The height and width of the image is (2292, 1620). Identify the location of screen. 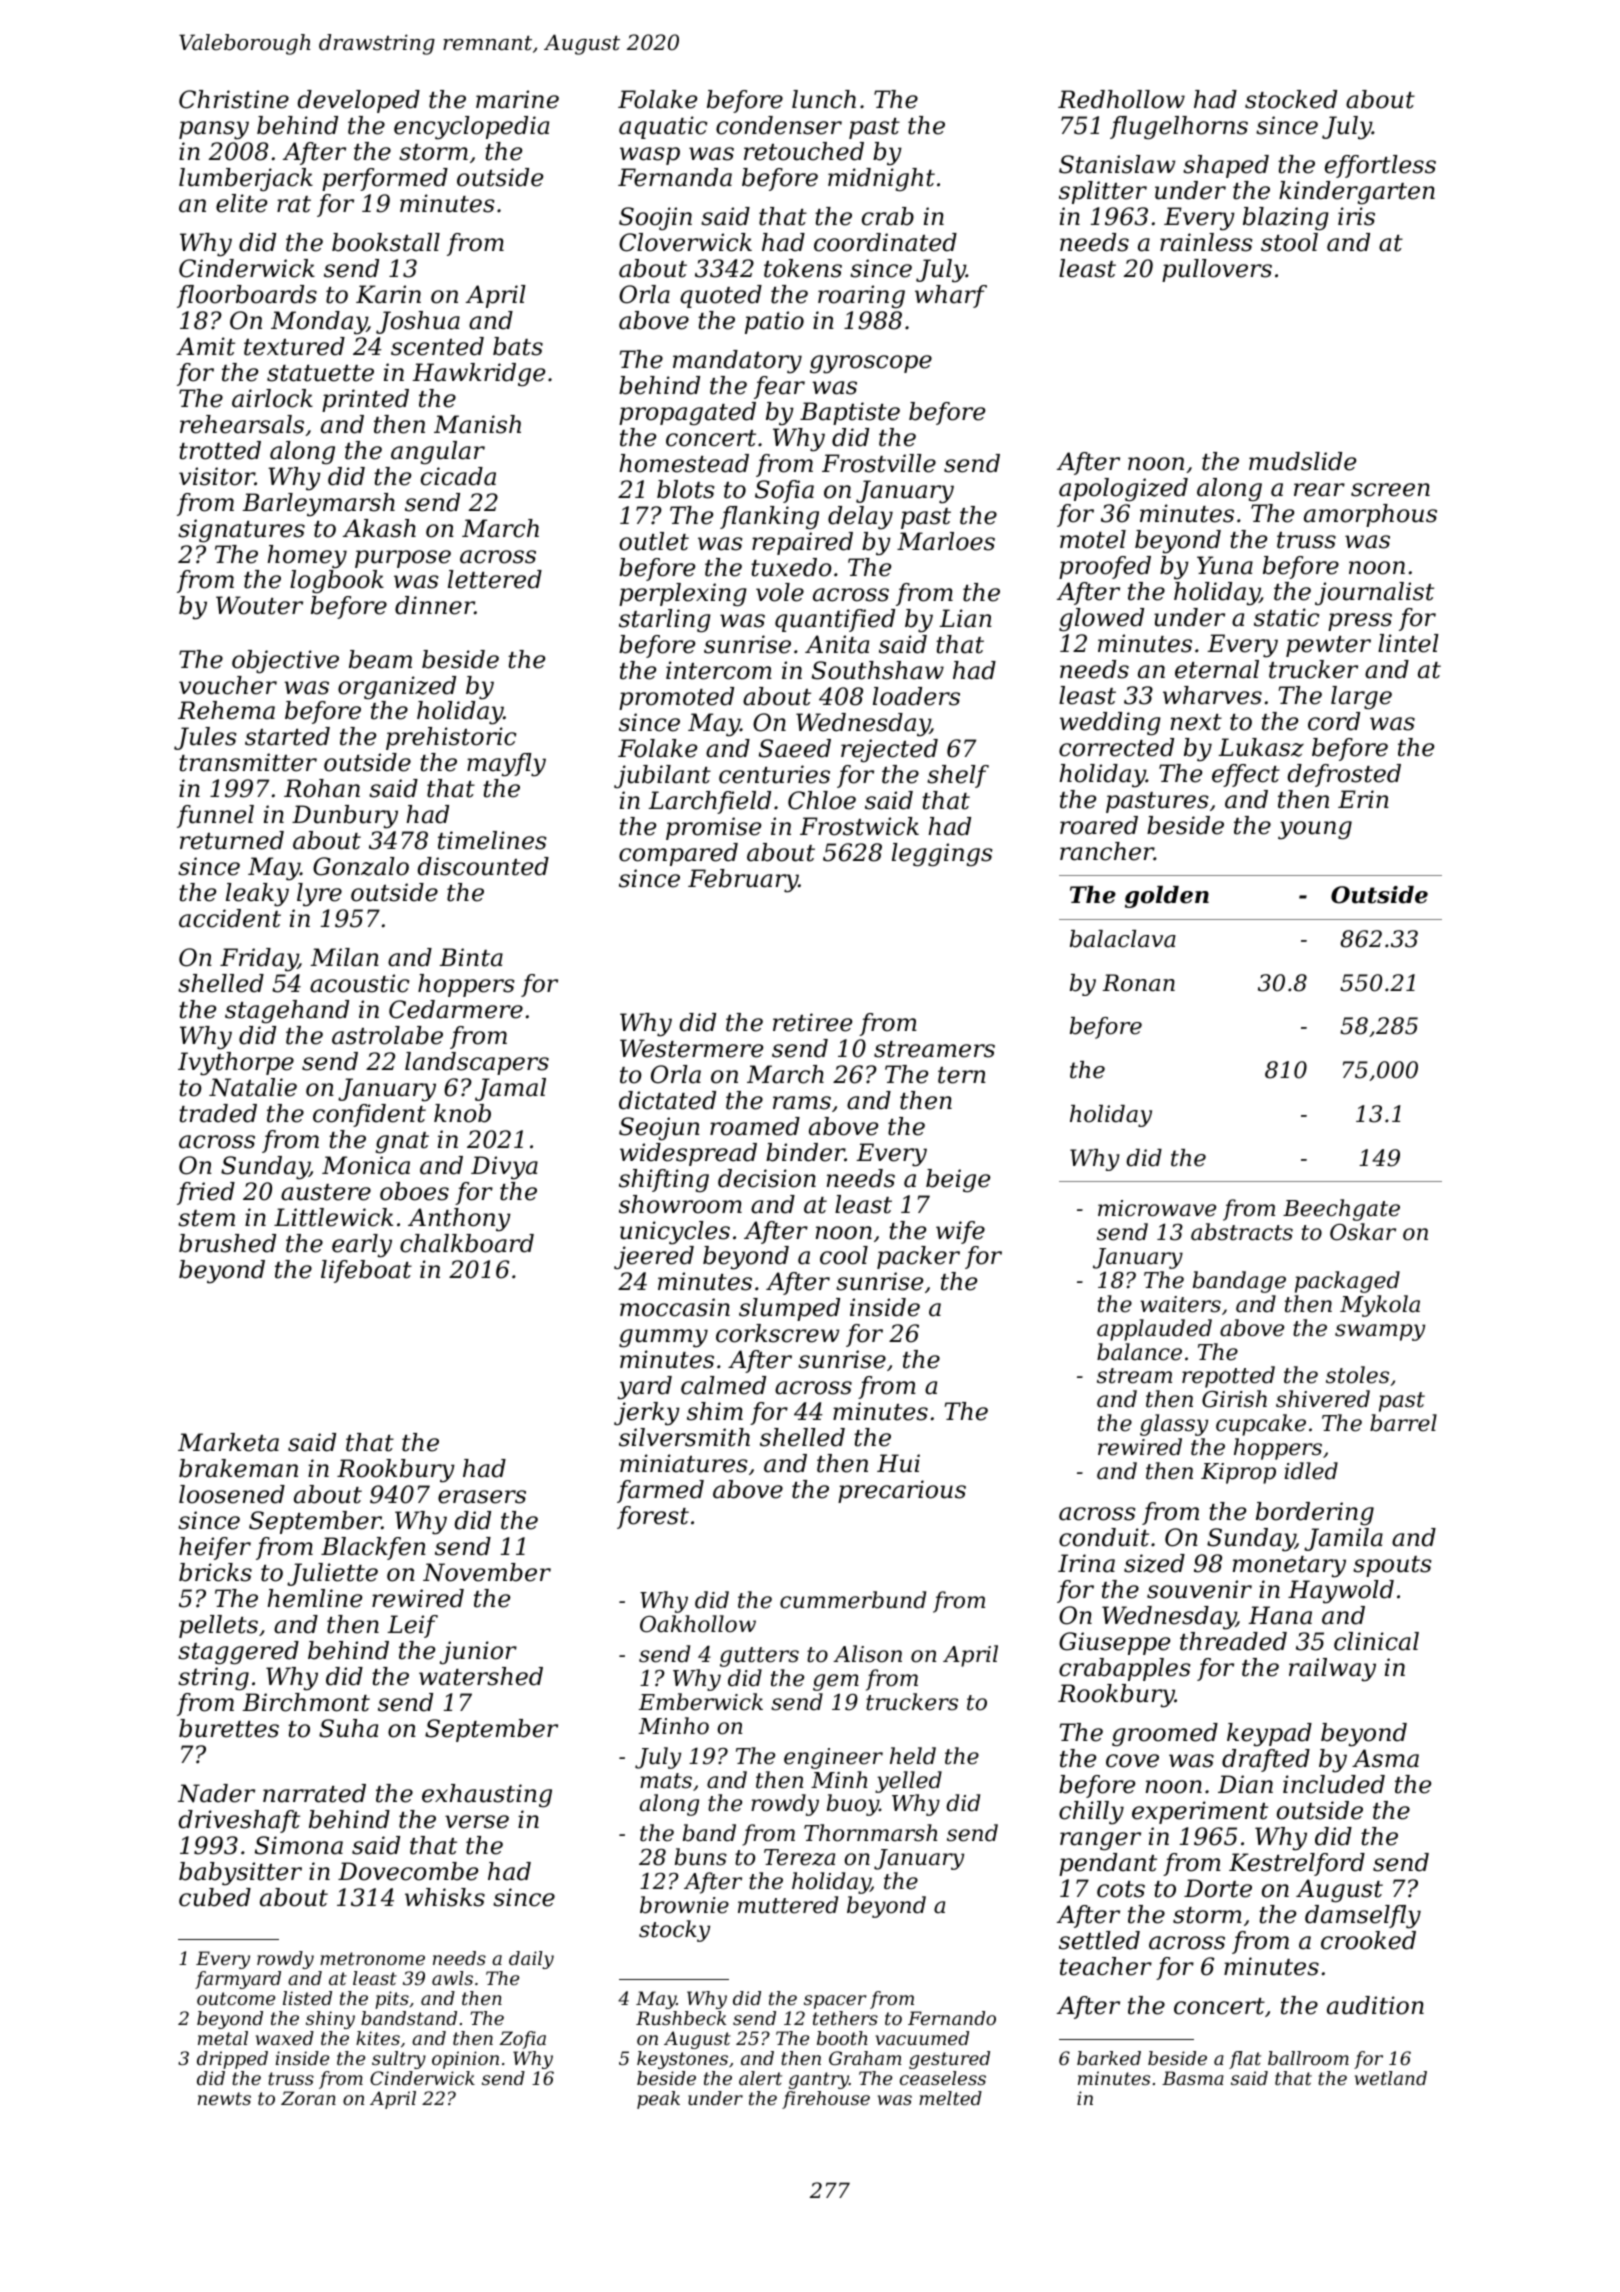
(1390, 490).
